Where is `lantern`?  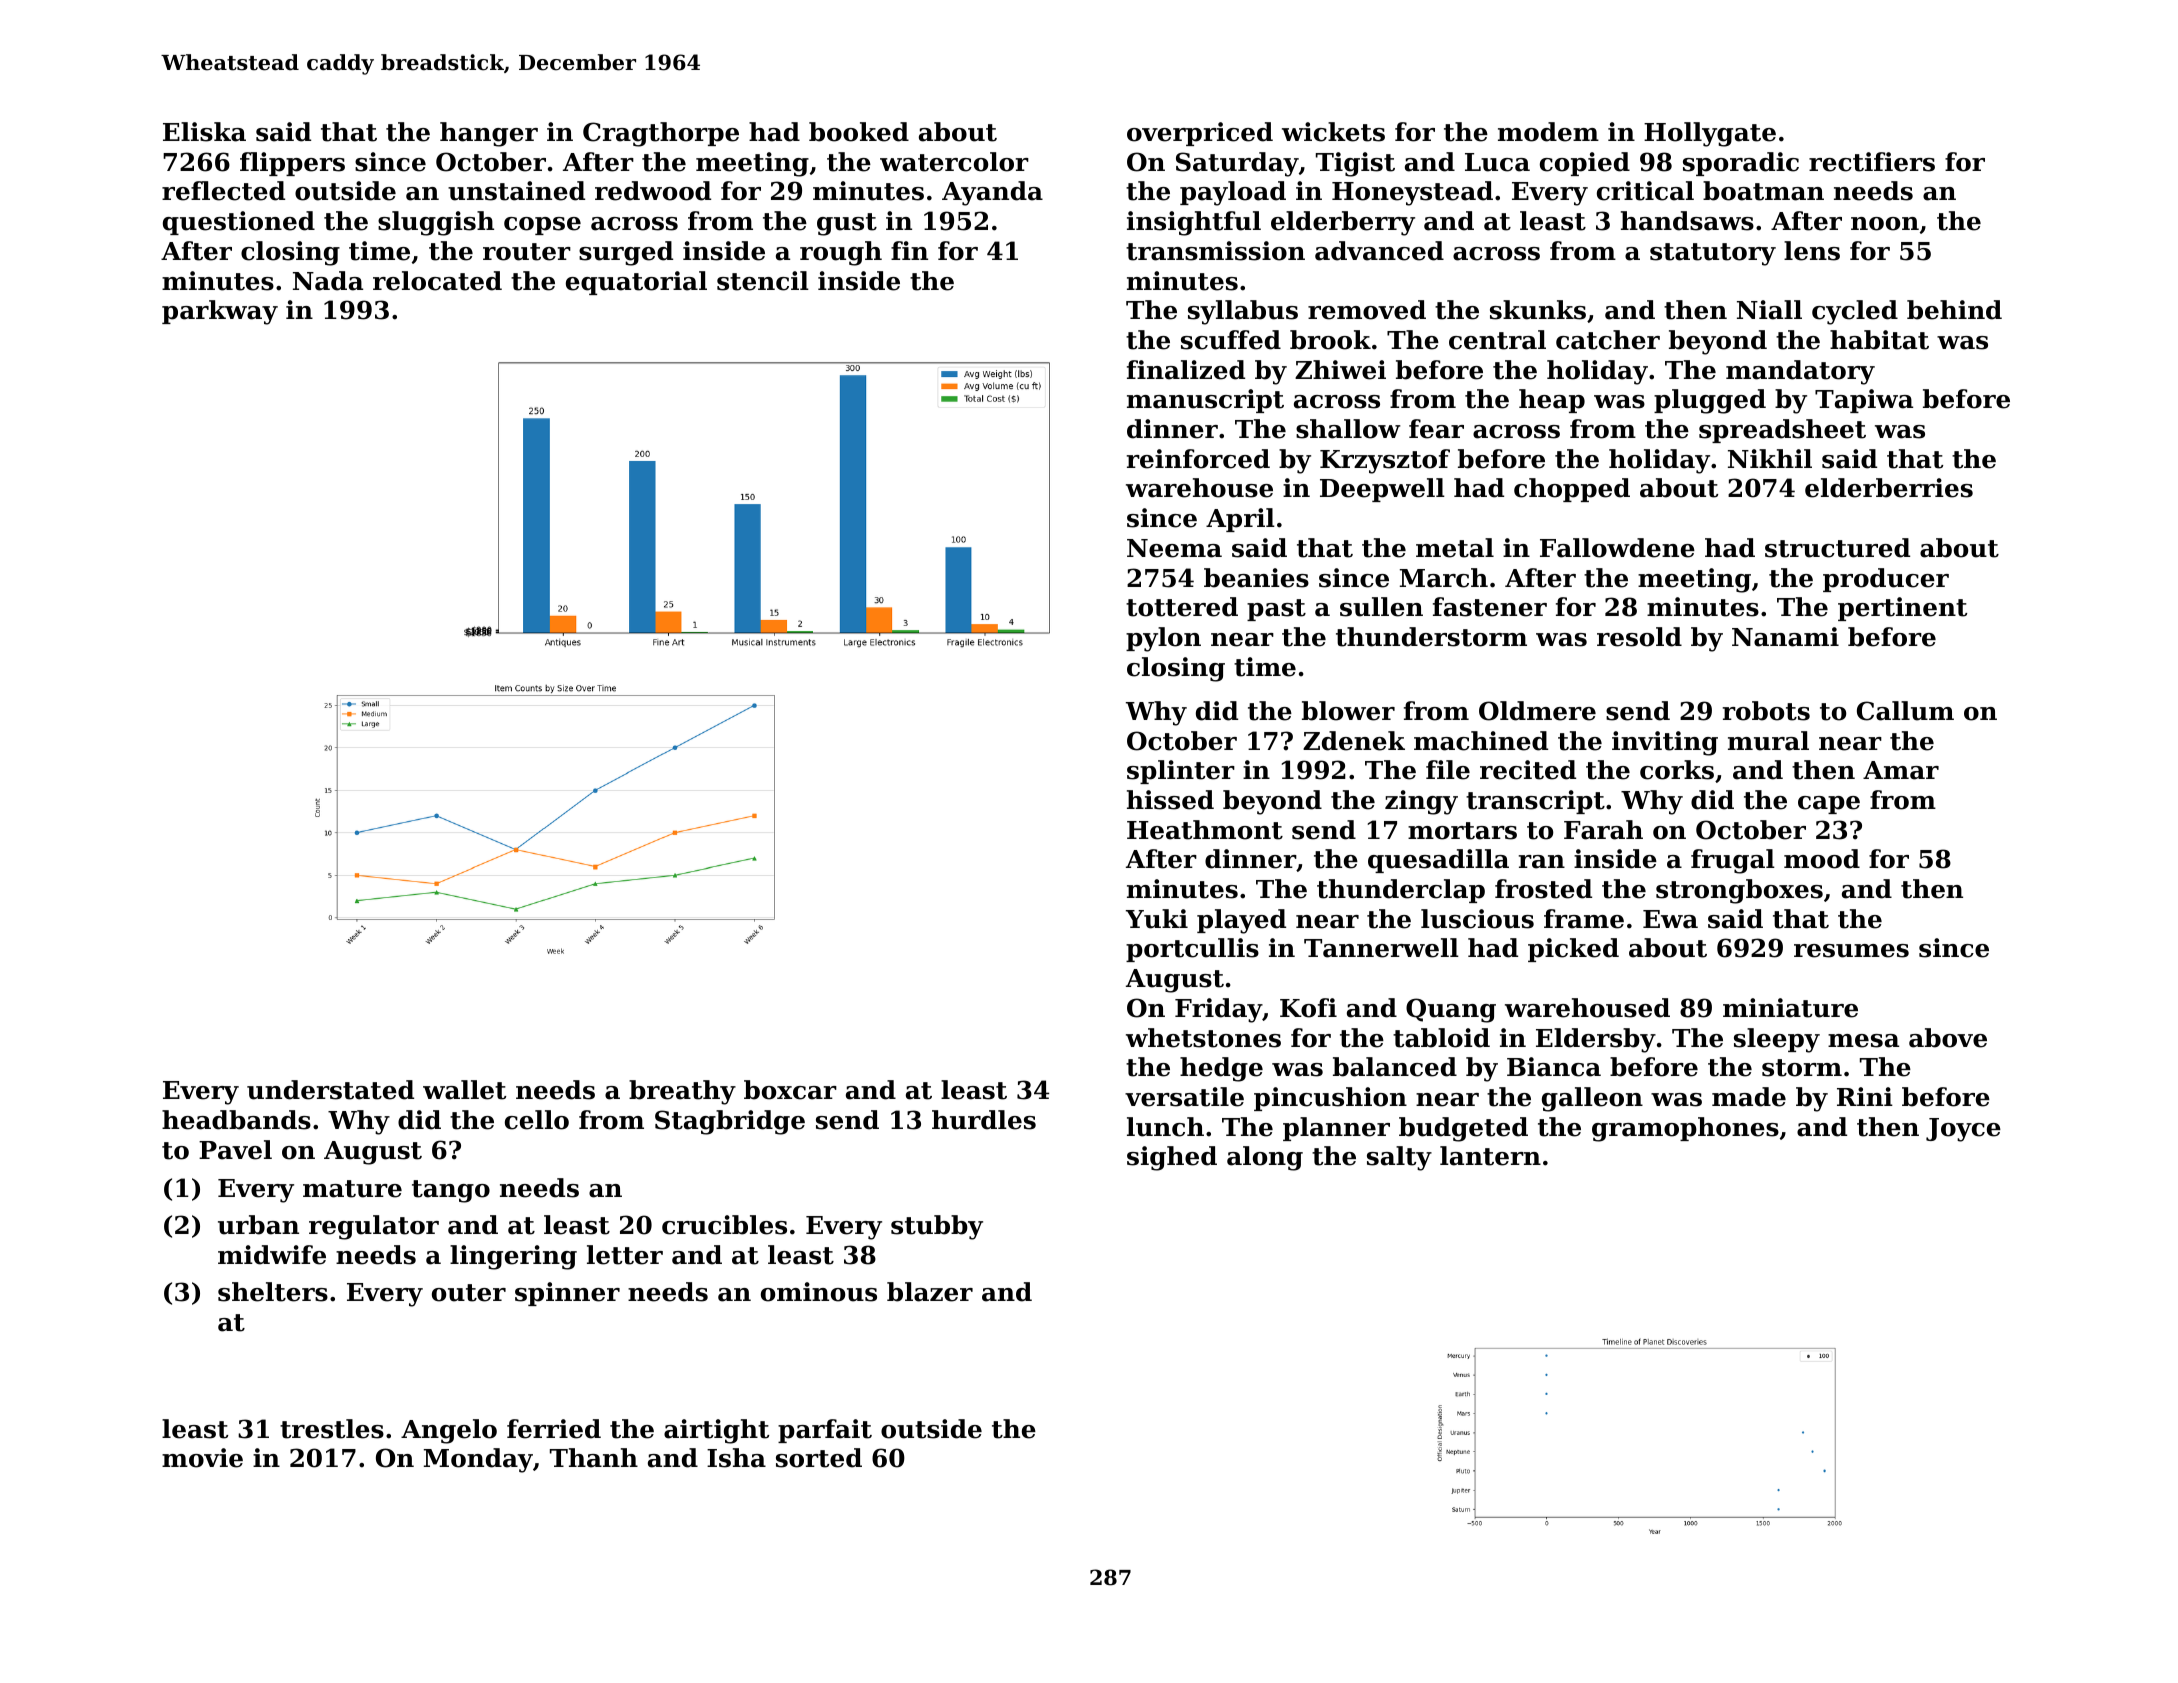
lantern is located at coordinates (1490, 1156).
